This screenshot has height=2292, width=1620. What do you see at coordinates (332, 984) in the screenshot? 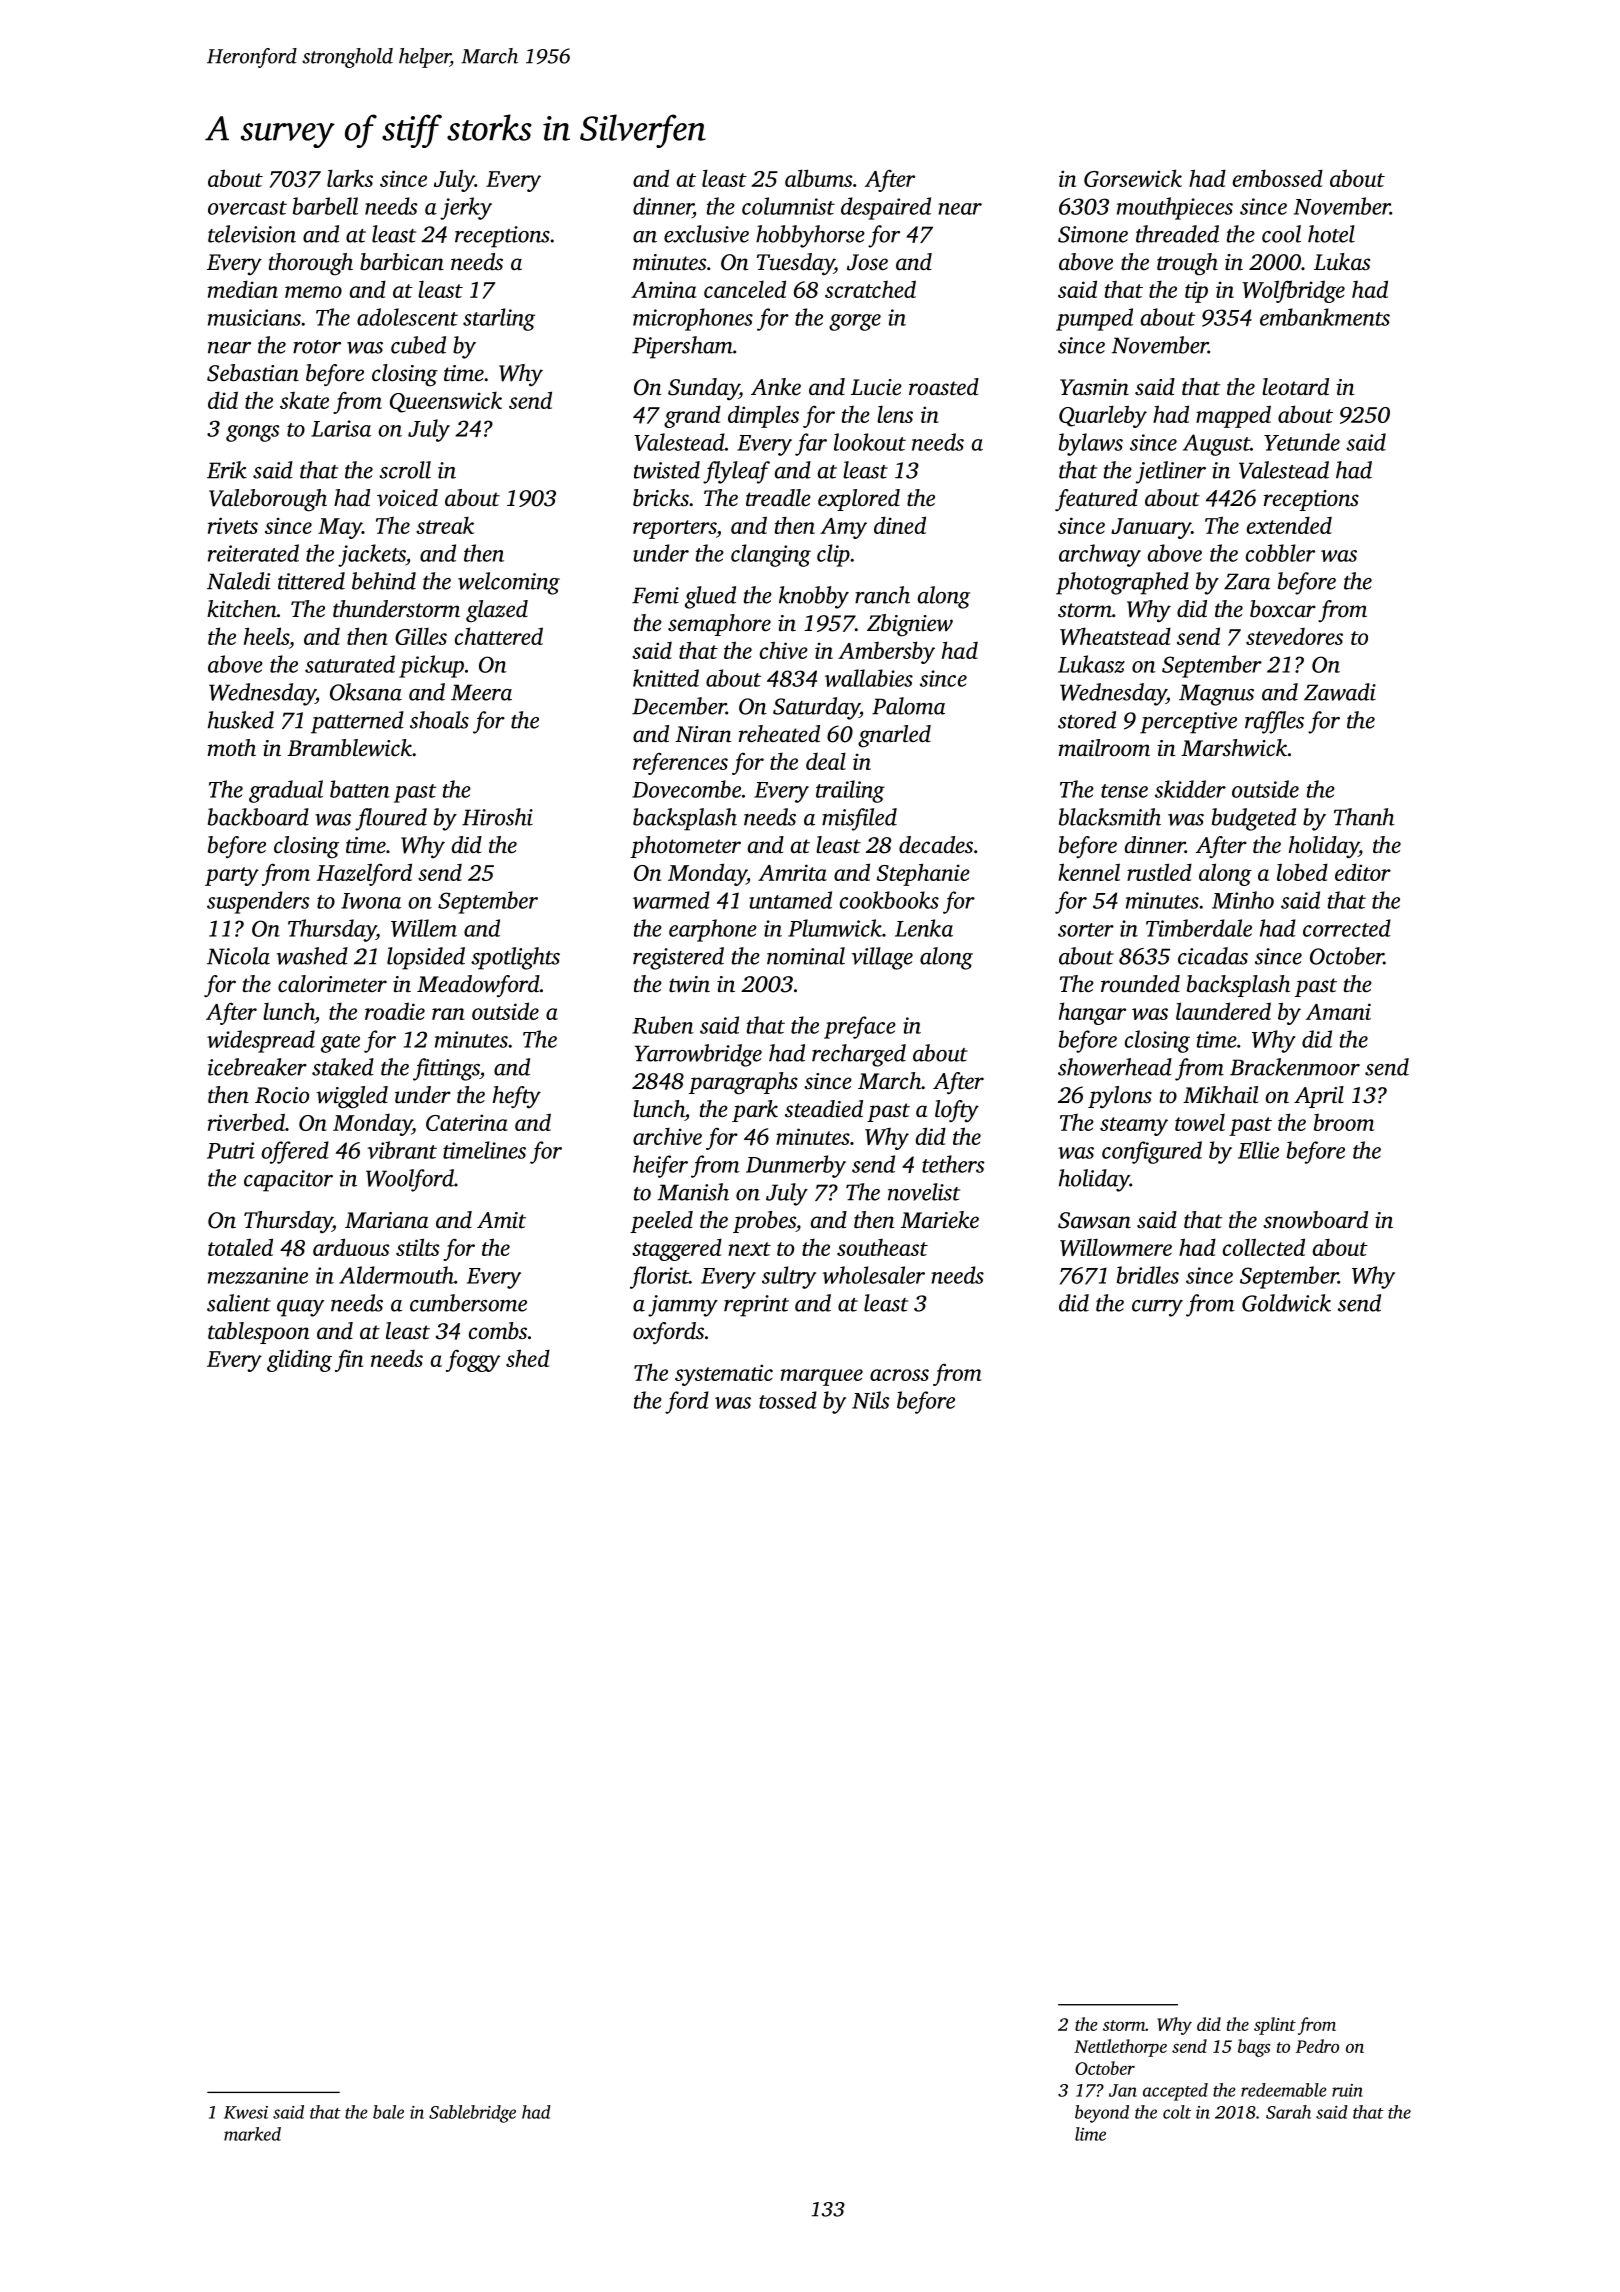
I see `calorimeter` at bounding box center [332, 984].
